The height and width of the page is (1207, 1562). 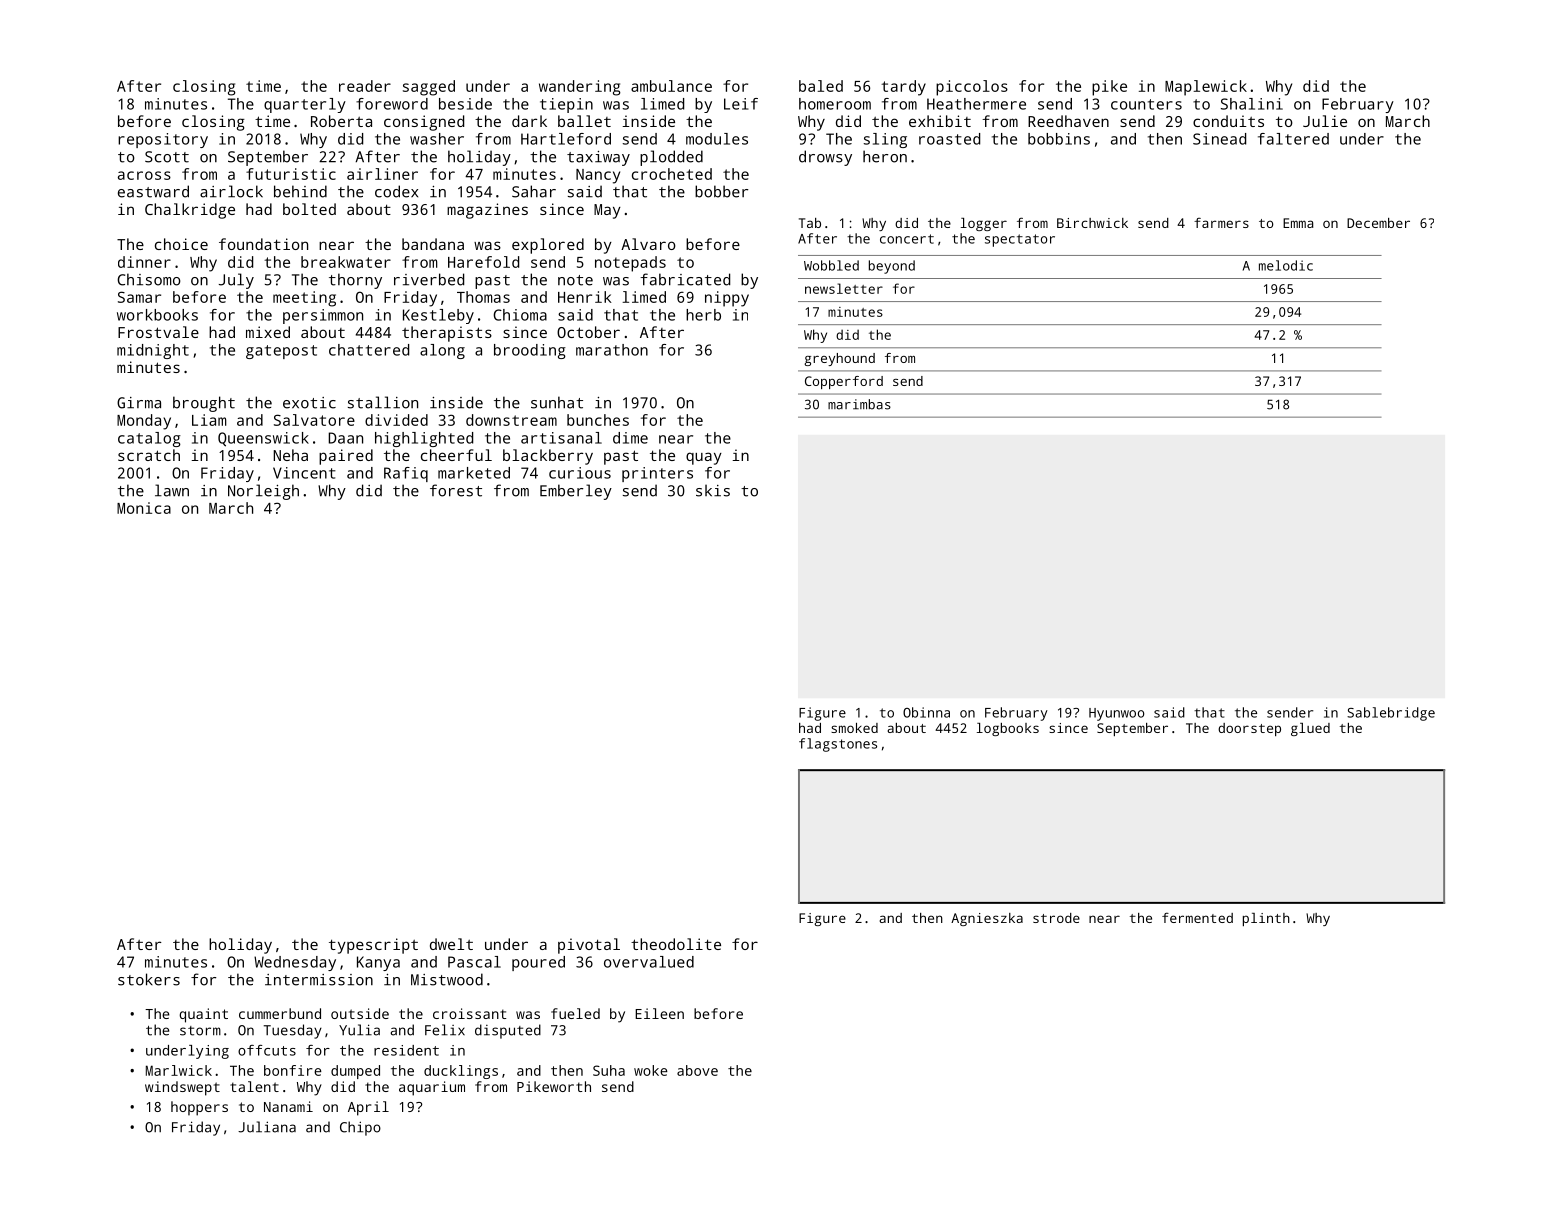 What do you see at coordinates (844, 382) in the page?
I see `Copperford` at bounding box center [844, 382].
